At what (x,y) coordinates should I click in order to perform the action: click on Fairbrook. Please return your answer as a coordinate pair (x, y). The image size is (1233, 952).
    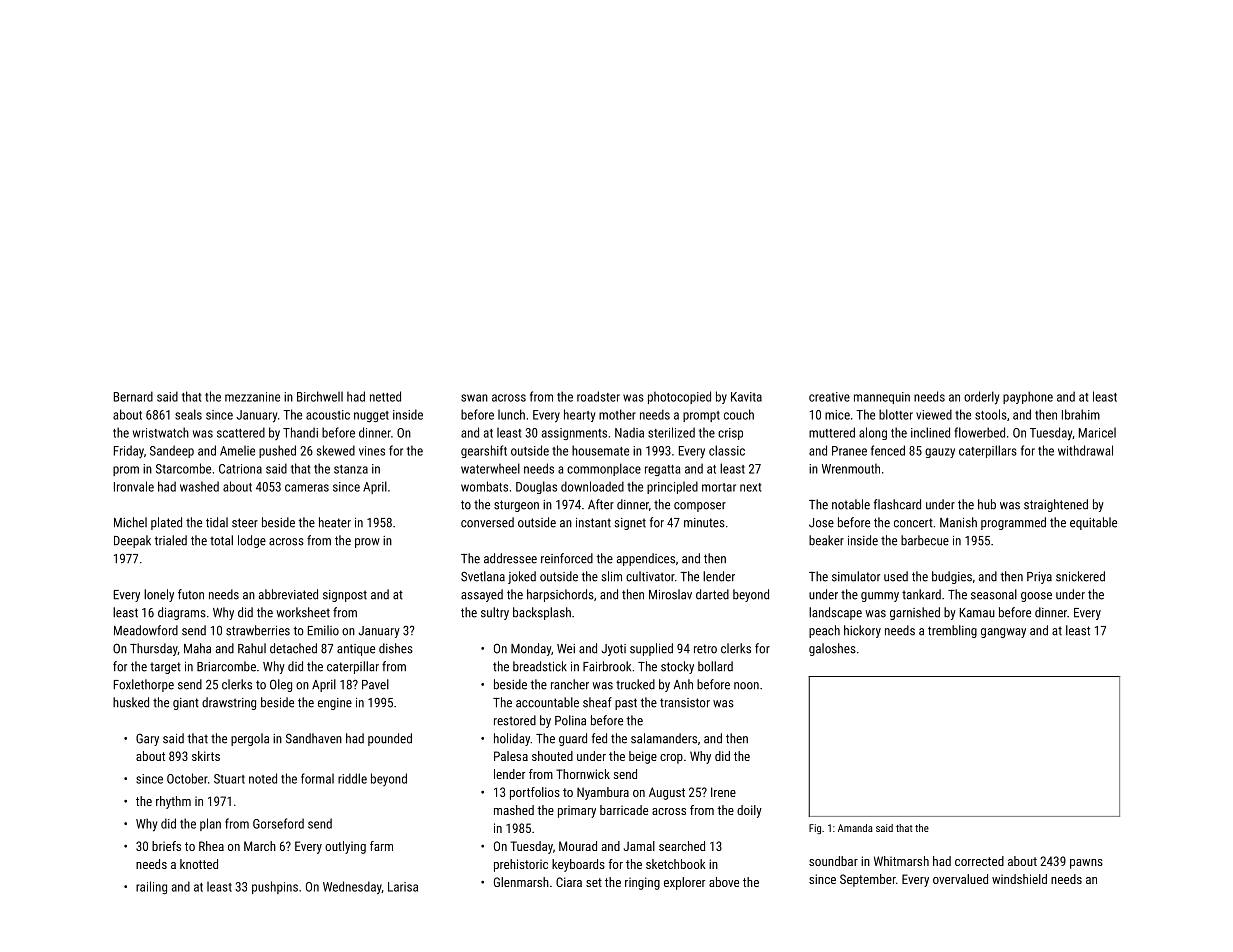
    Looking at the image, I should click on (607, 666).
